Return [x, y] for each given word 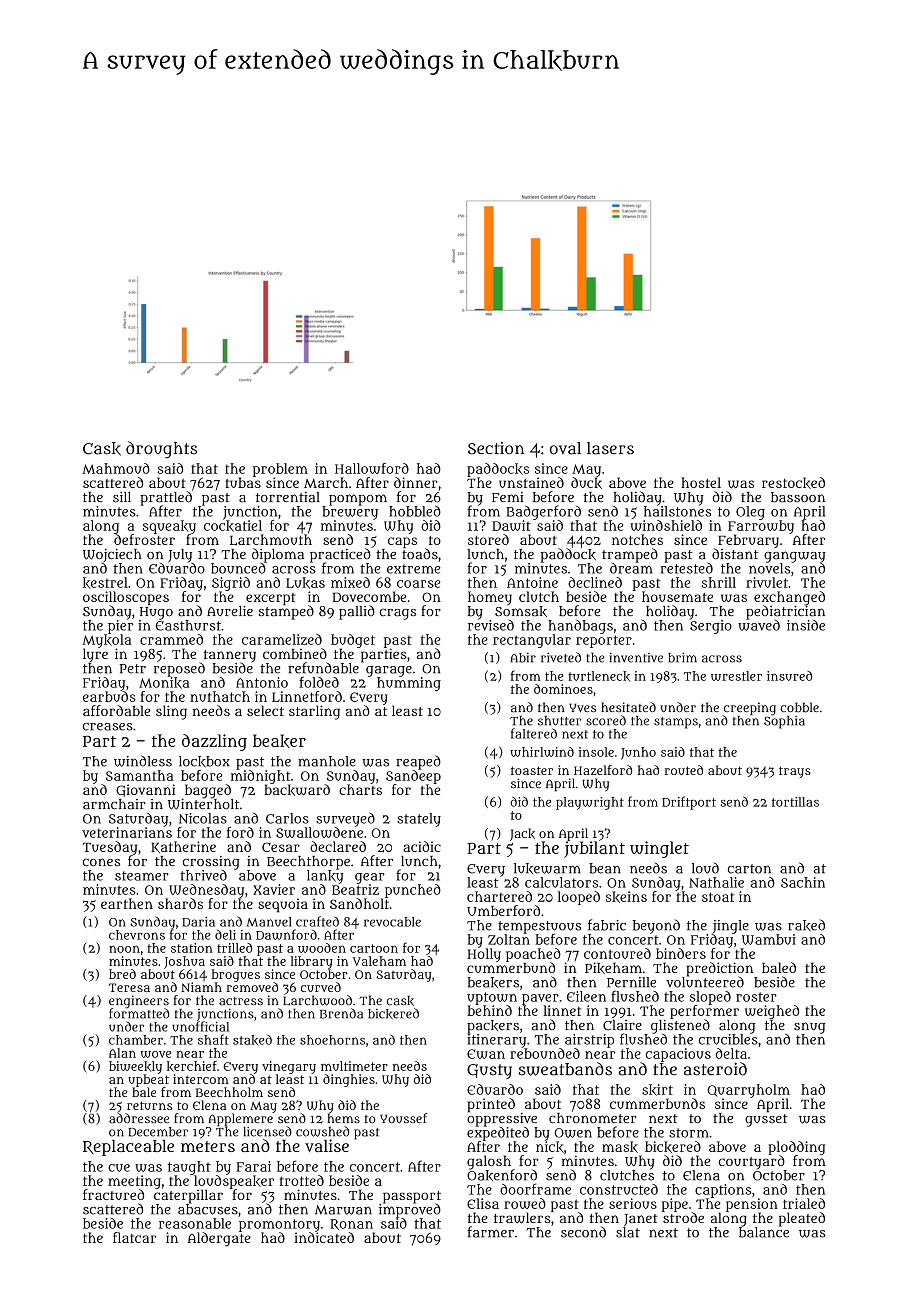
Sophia [784, 722]
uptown [492, 998]
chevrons [137, 935]
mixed [350, 582]
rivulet [767, 582]
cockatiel [233, 526]
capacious [678, 1055]
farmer [490, 1232]
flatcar [134, 1237]
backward [297, 790]
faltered [534, 733]
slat [628, 1232]
